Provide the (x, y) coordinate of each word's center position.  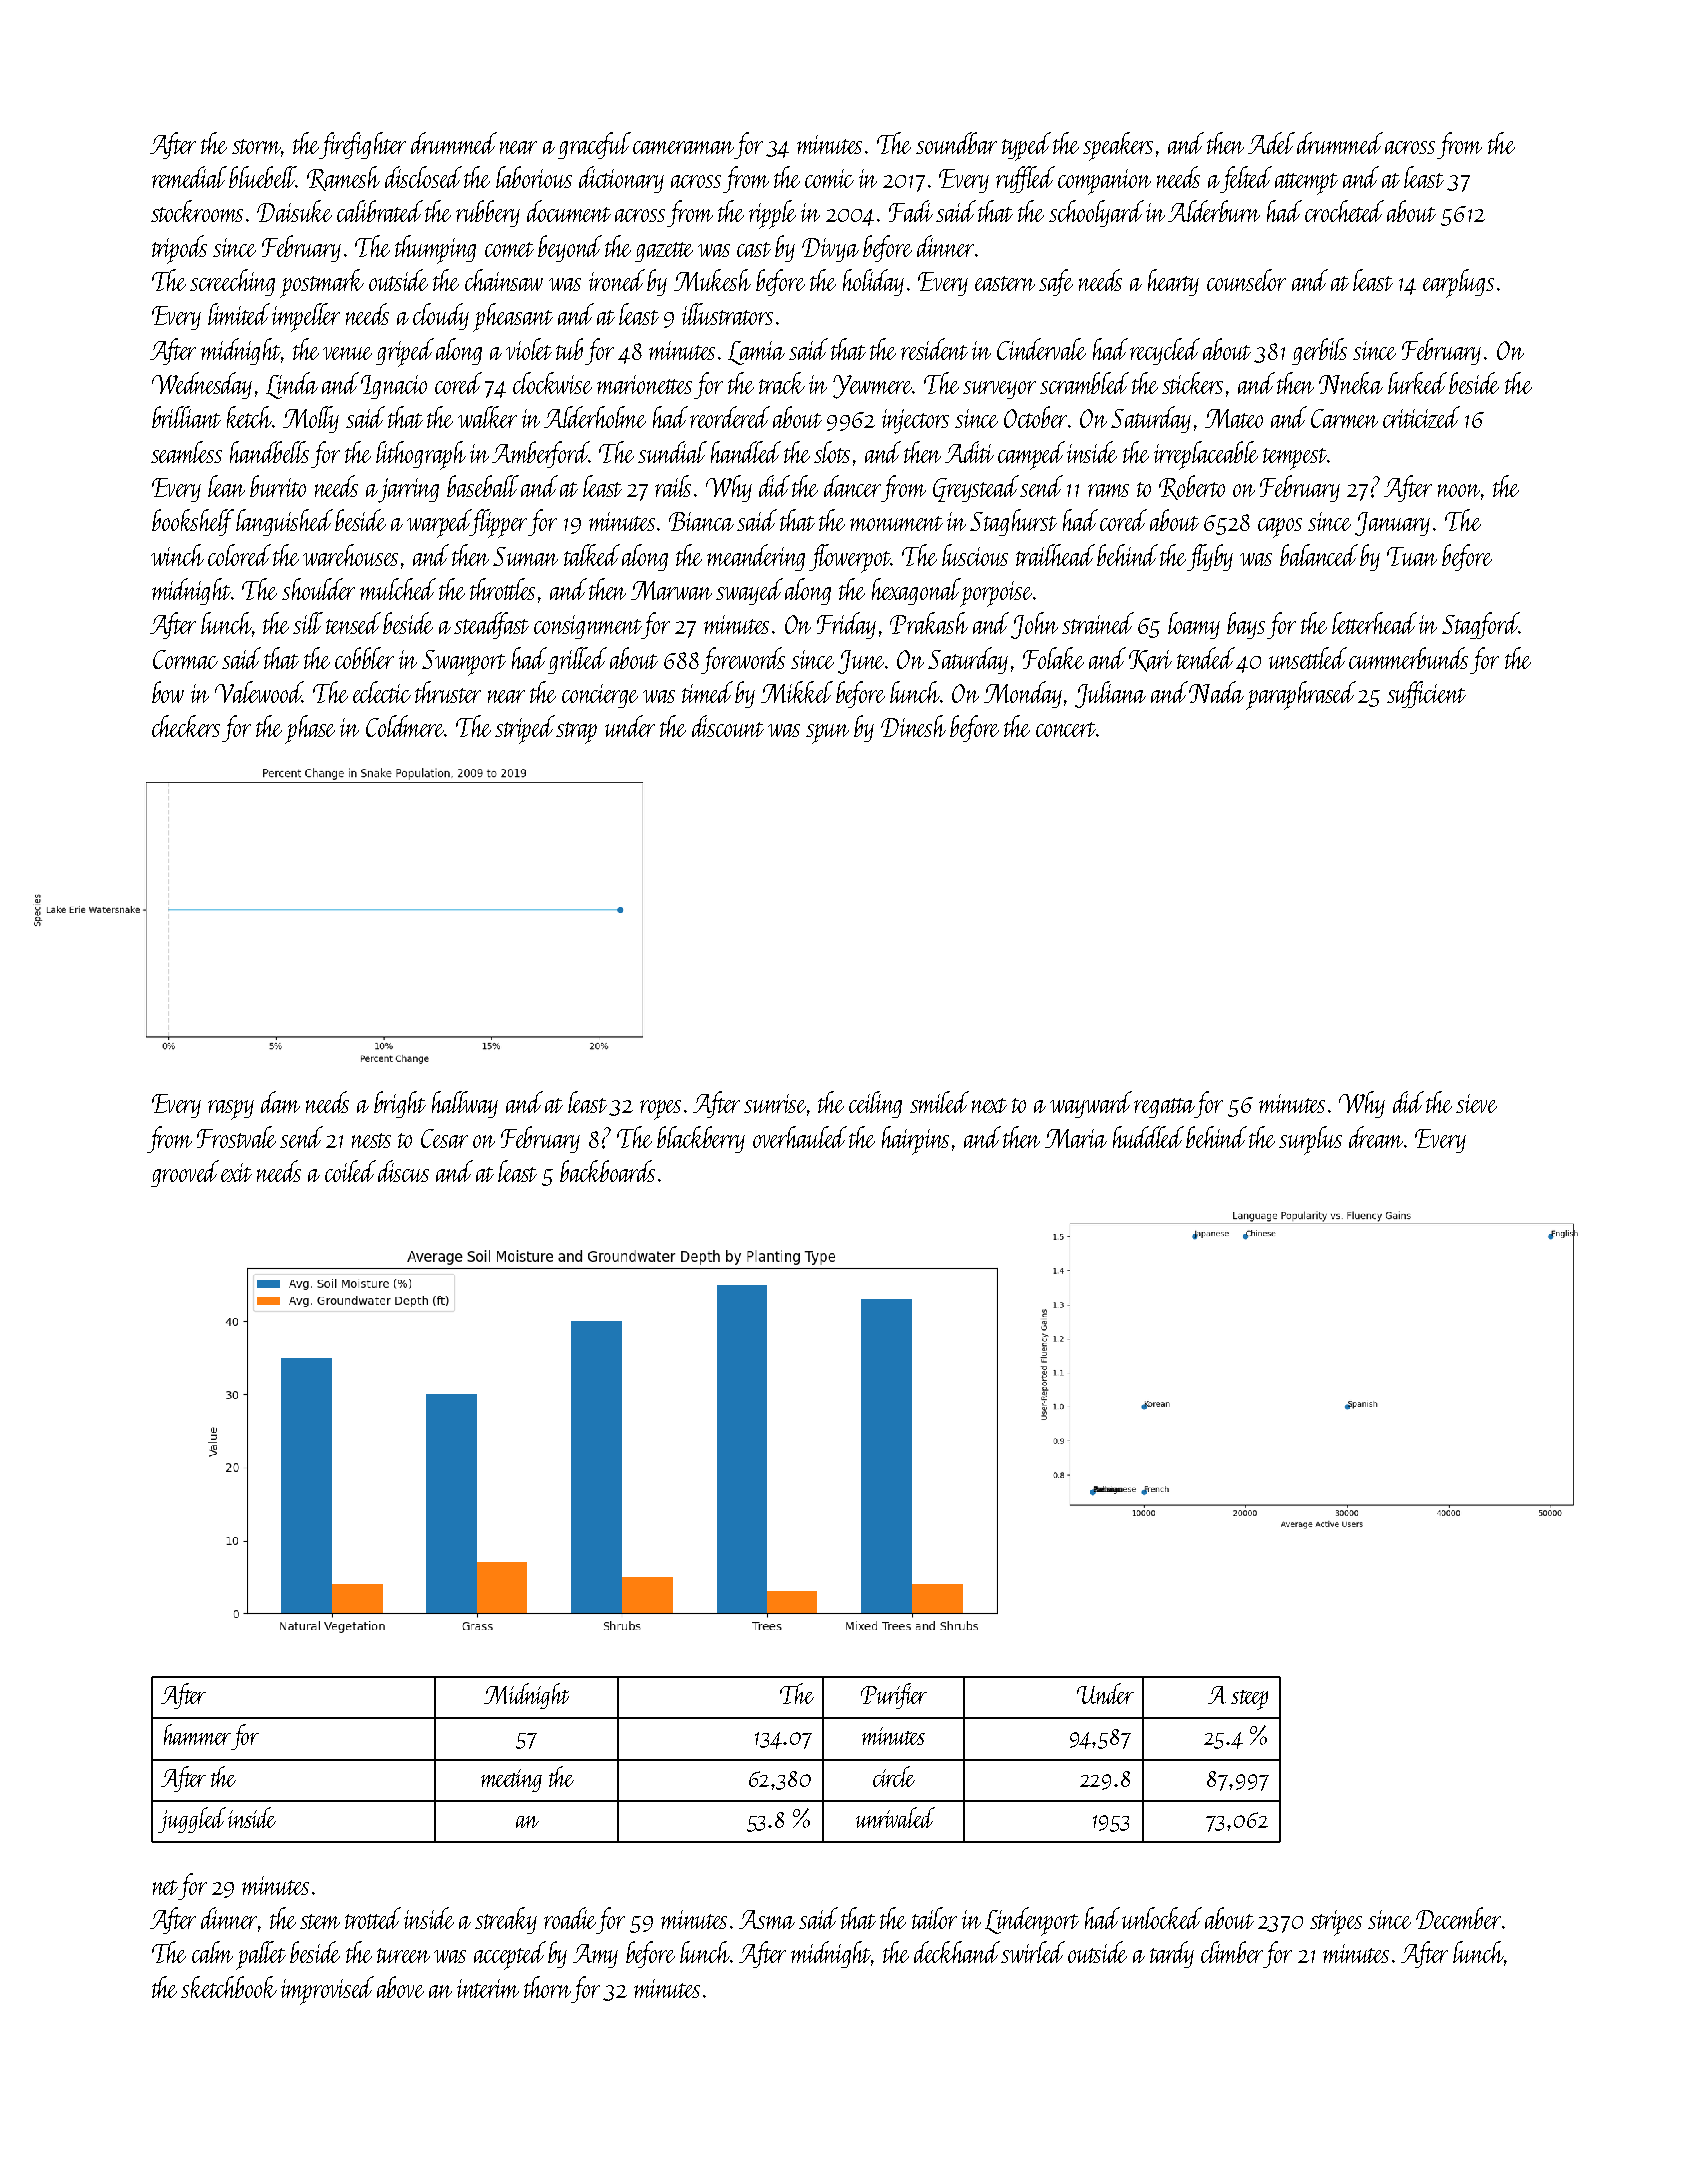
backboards (607, 1171)
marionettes (644, 384)
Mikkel (797, 692)
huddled (1148, 1137)
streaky (506, 1920)
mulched (398, 589)
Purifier (894, 1696)
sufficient (1426, 694)
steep (1249, 1700)
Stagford (1480, 625)
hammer (197, 1734)
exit (236, 1172)
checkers (186, 726)
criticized (1421, 417)
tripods (179, 249)
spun (827, 734)
